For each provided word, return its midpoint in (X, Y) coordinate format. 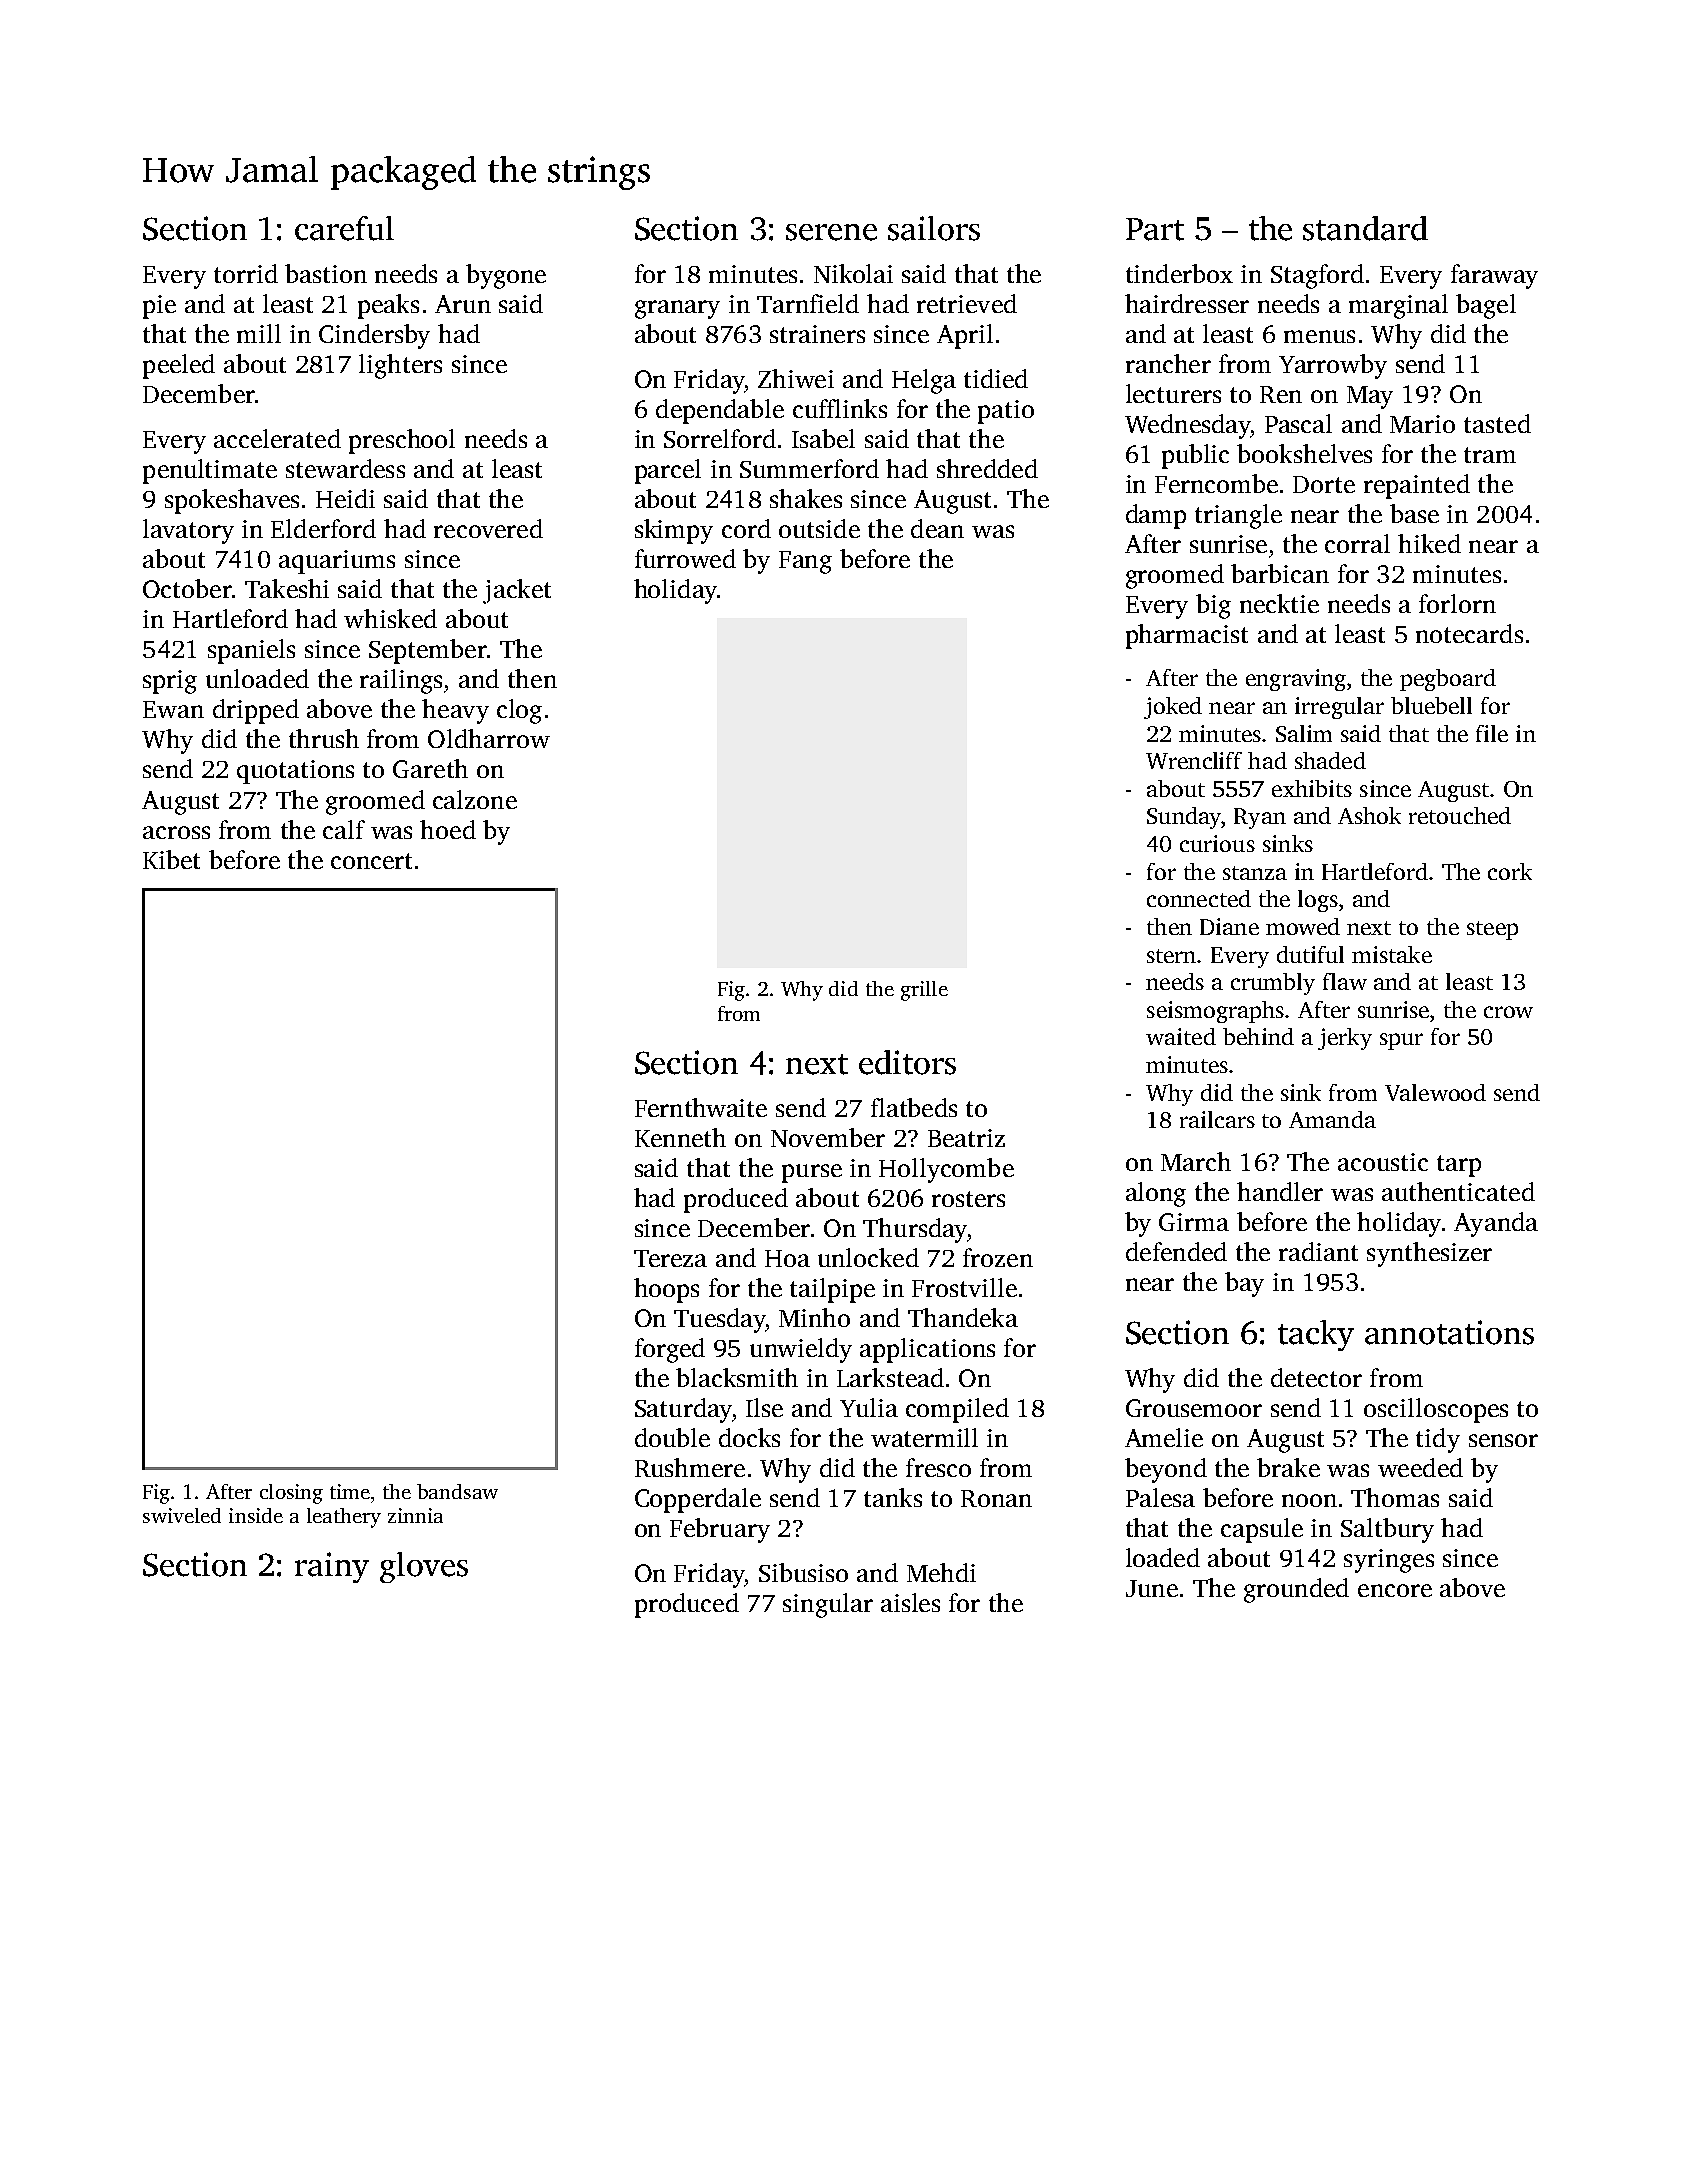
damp (1156, 516)
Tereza (670, 1258)
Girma (1194, 1222)
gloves (424, 1567)
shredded (987, 468)
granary (677, 309)
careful (344, 228)
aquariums (337, 562)
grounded (1296, 1590)
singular (828, 1605)
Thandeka (963, 1317)
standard (1365, 228)
